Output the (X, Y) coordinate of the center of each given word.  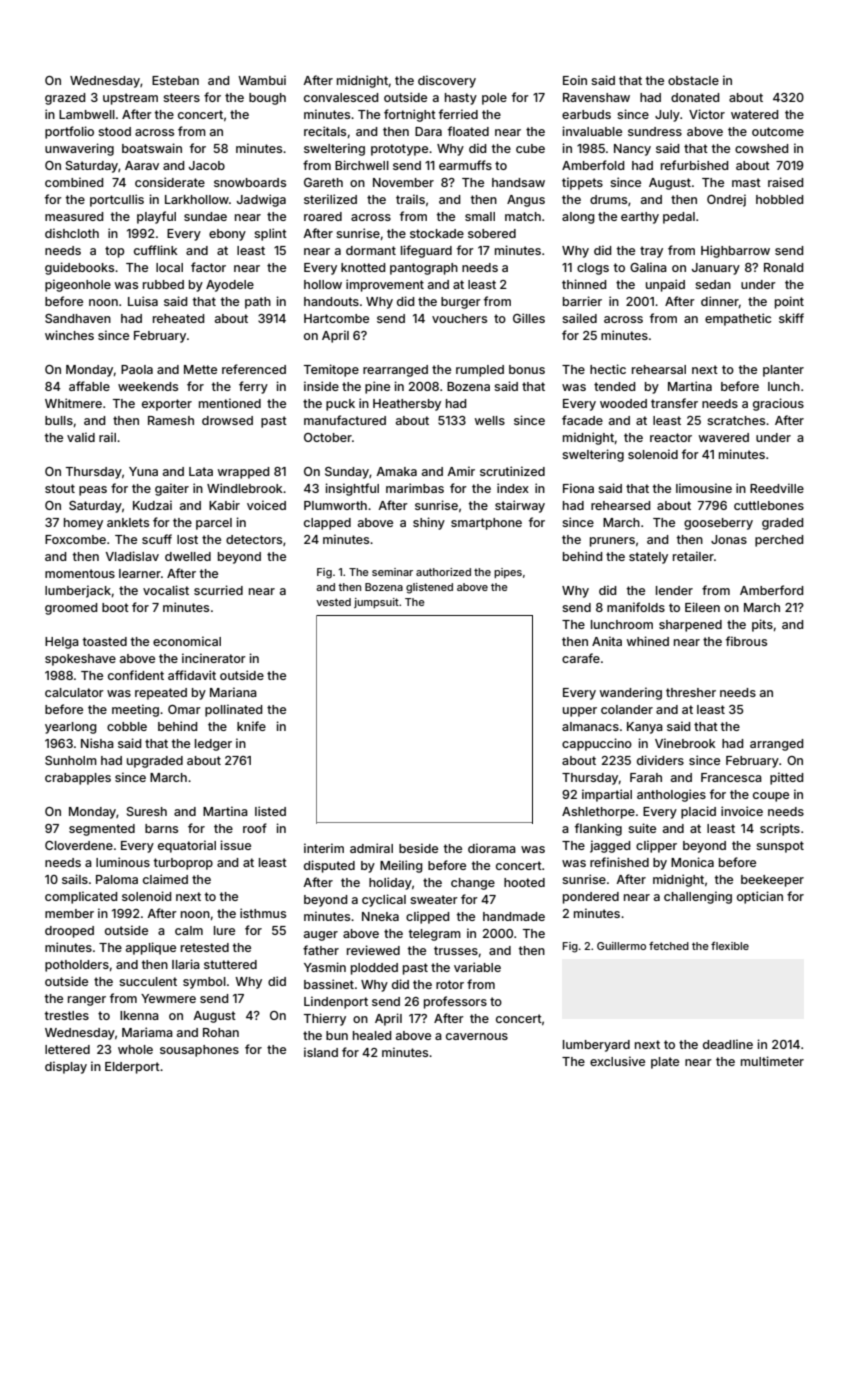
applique (151, 948)
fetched (669, 945)
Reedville (777, 488)
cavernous (477, 1036)
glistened (429, 588)
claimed (165, 879)
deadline (728, 1044)
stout (60, 488)
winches (69, 335)
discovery (447, 81)
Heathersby (407, 405)
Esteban (175, 80)
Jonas (729, 539)
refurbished (694, 165)
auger (321, 936)
